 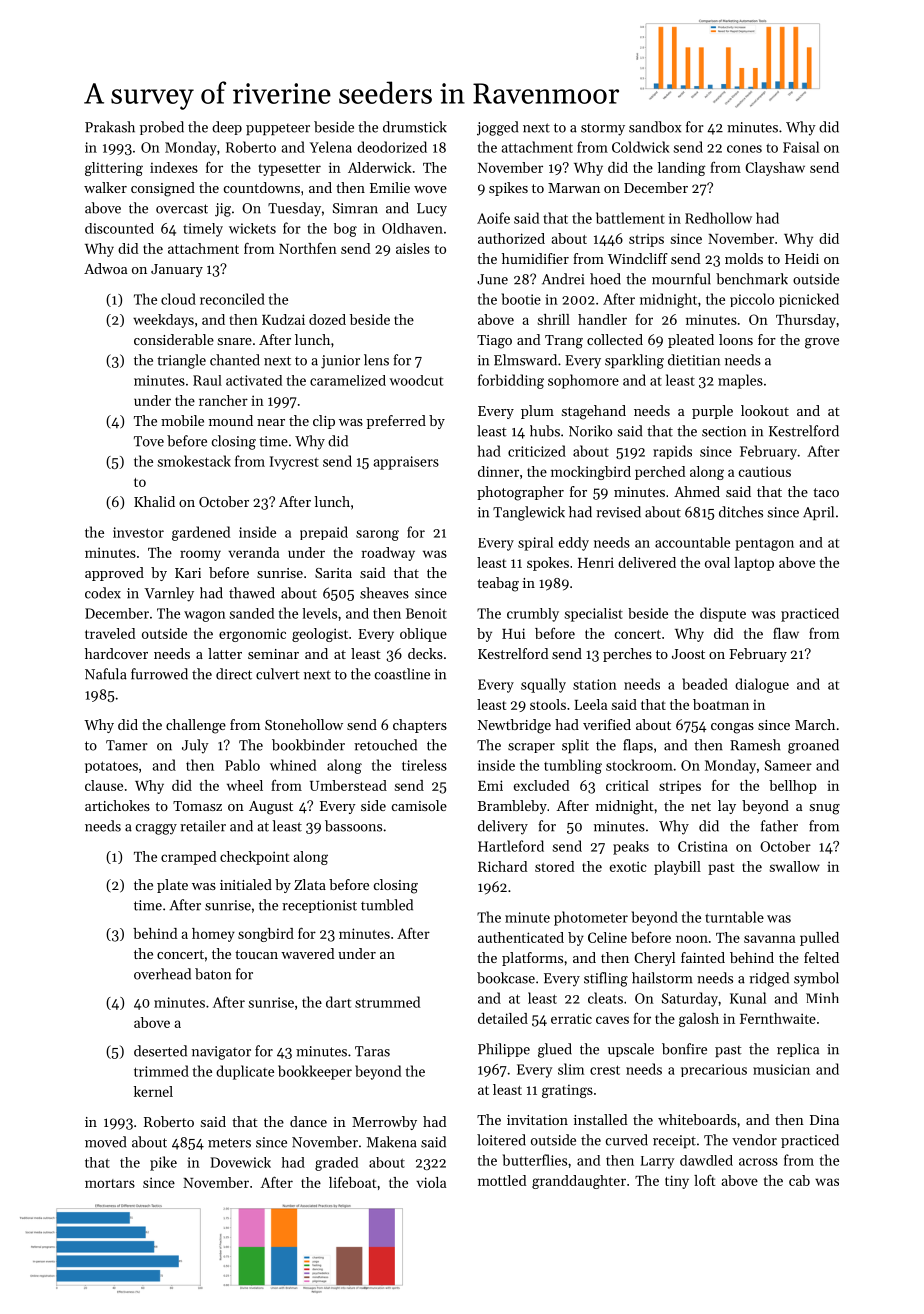 What do you see at coordinates (415, 127) in the screenshot?
I see `drumstick` at bounding box center [415, 127].
